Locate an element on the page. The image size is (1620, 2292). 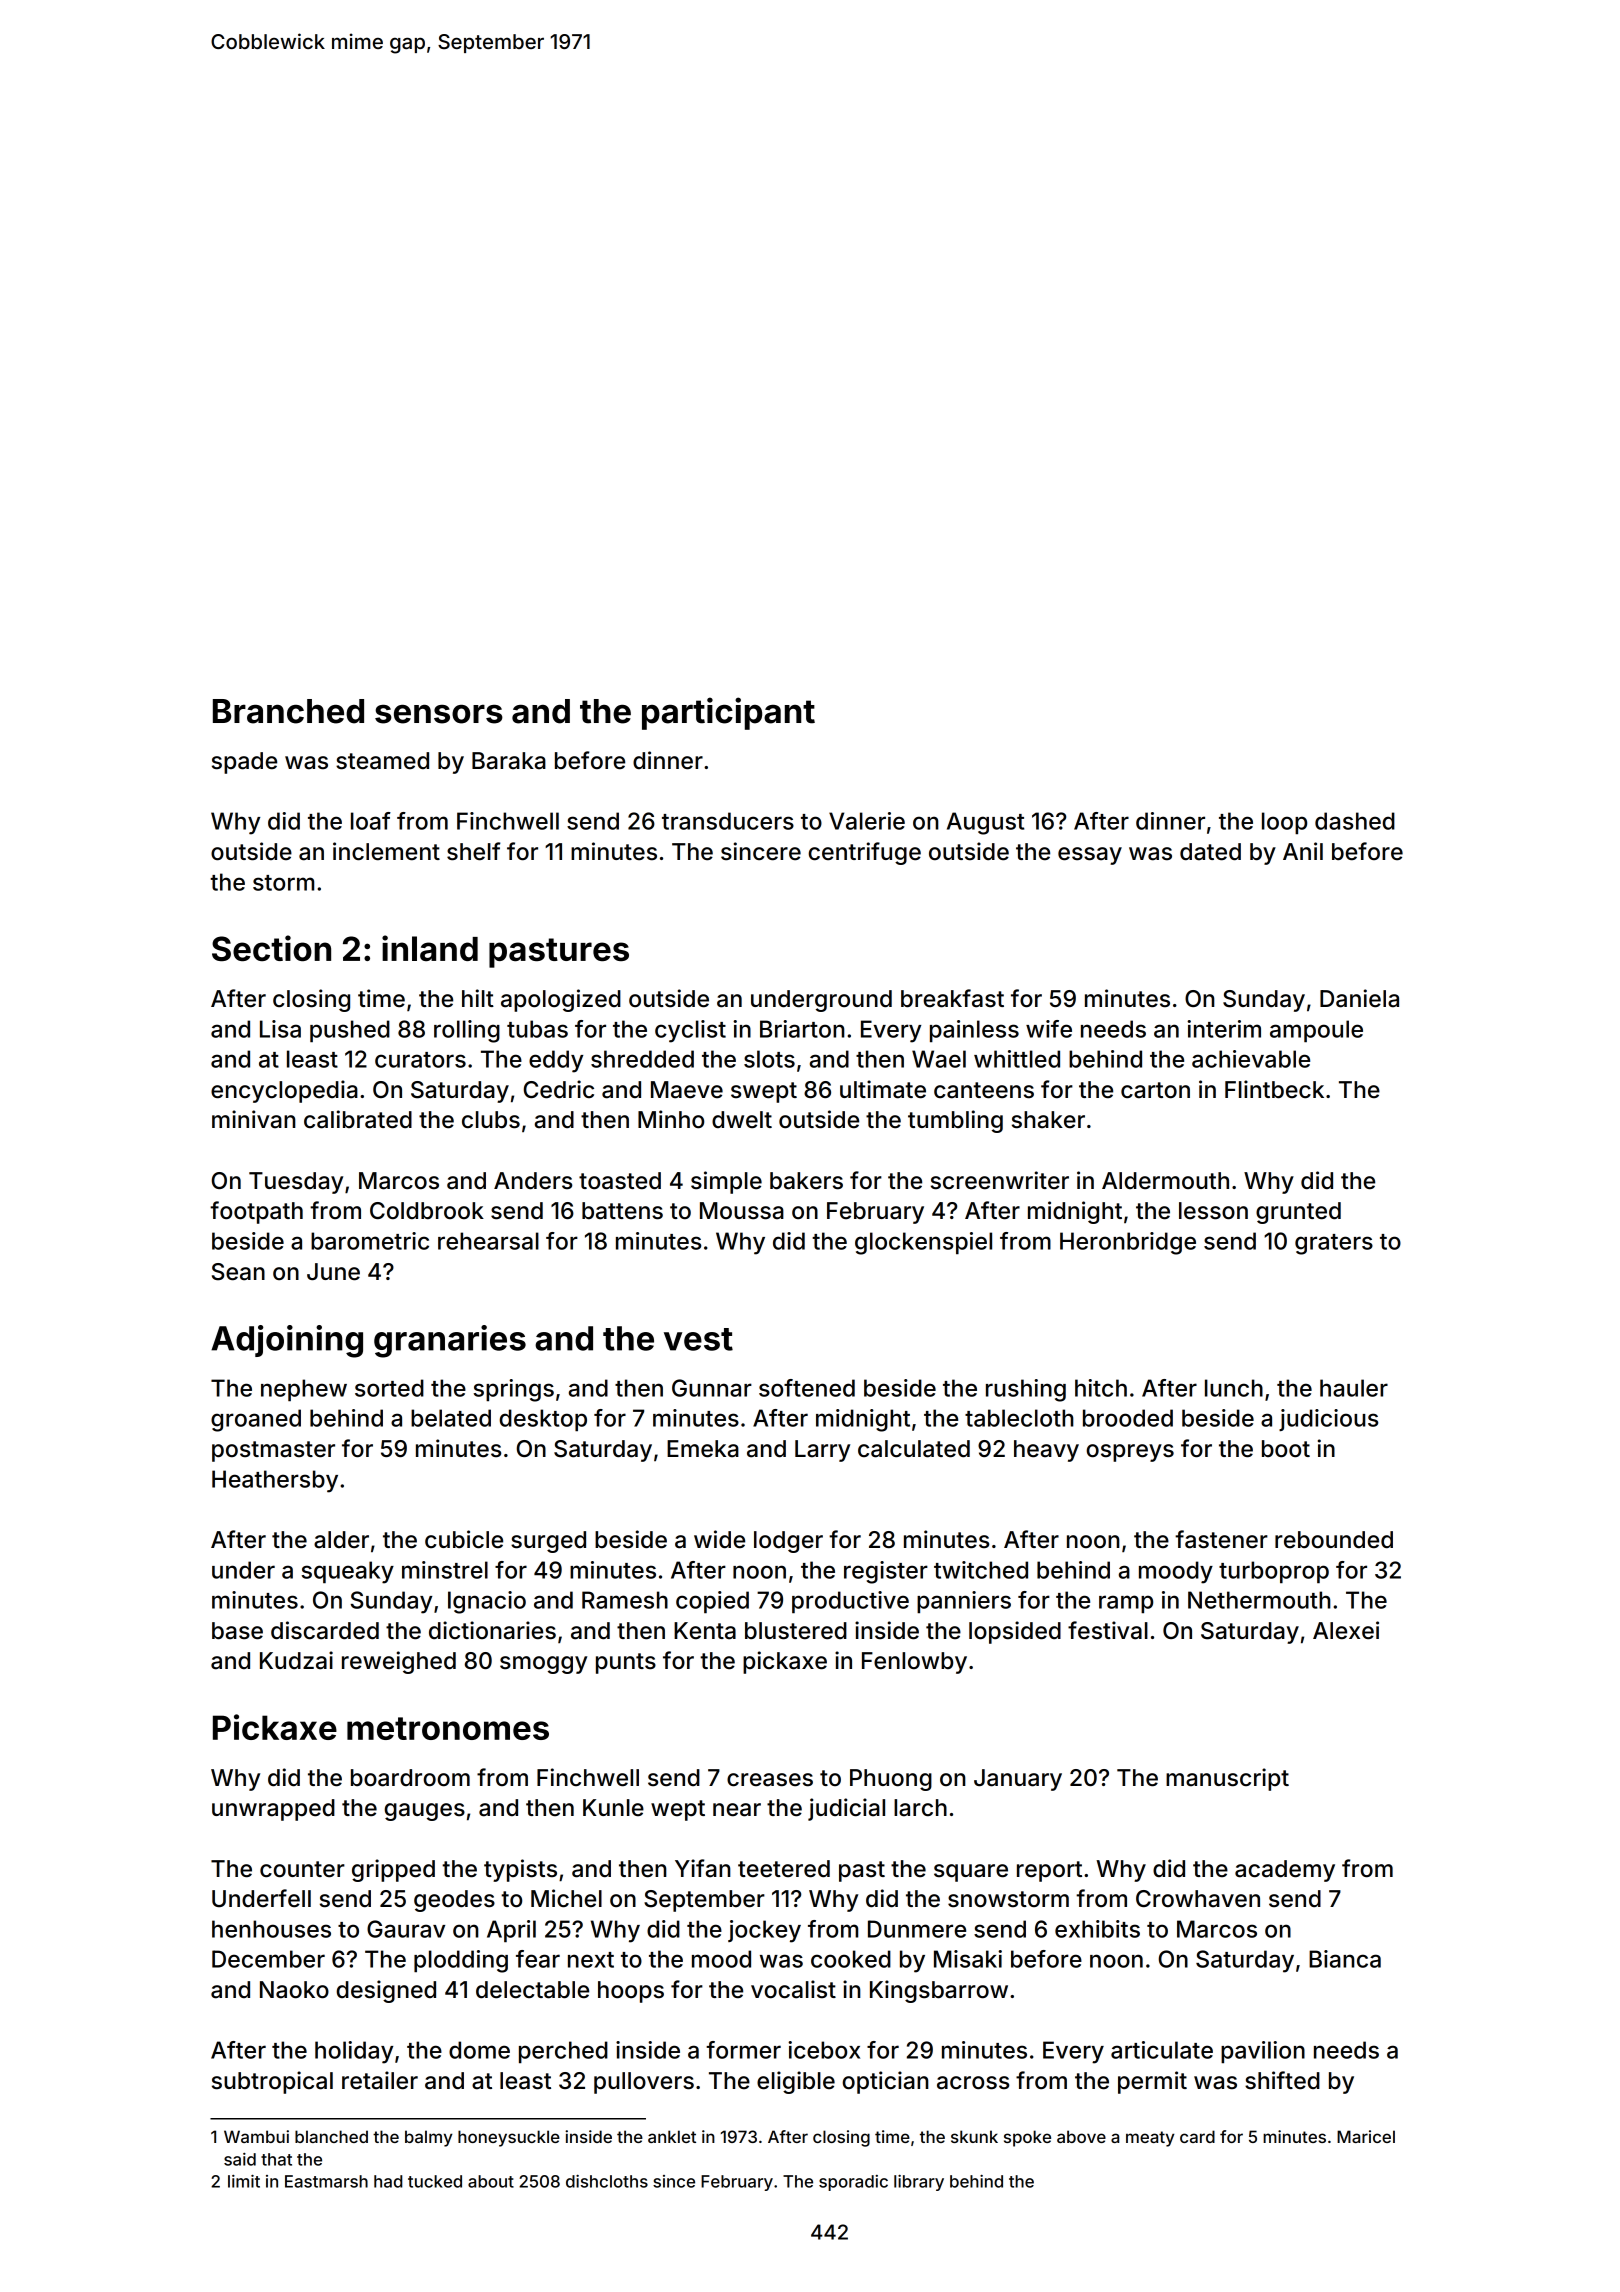
graters is located at coordinates (1334, 1244).
